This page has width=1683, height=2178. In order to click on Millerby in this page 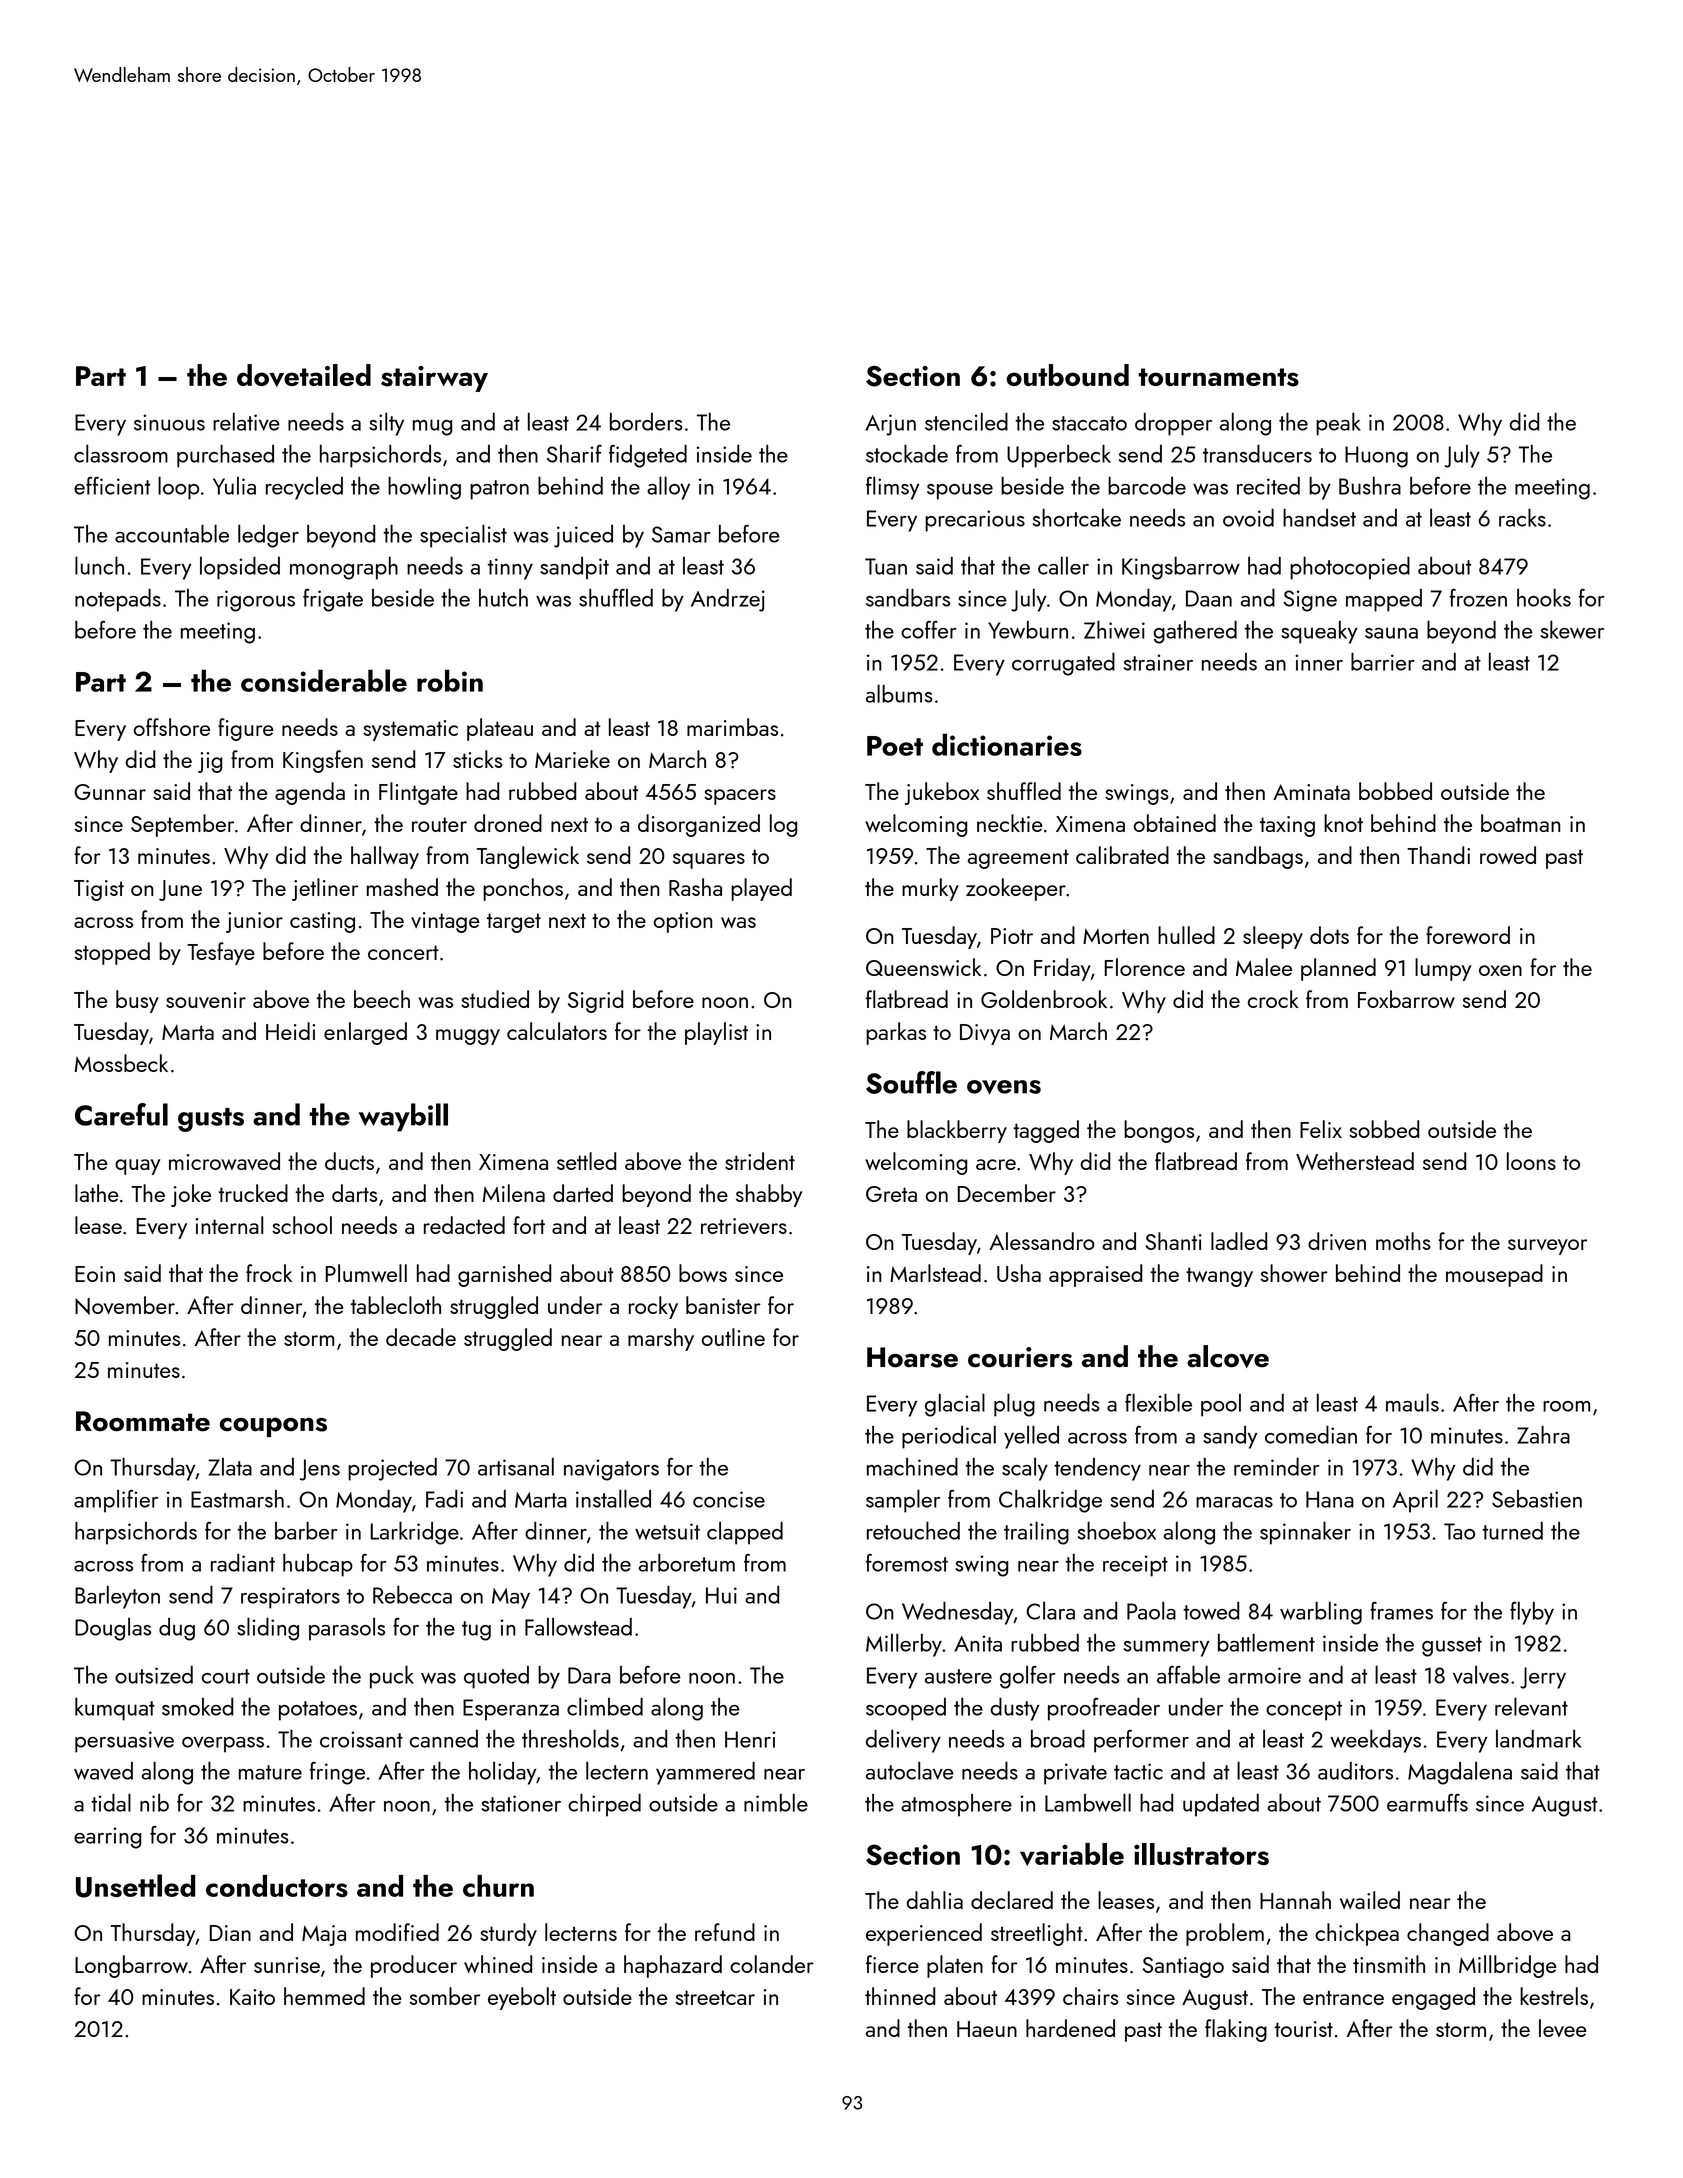, I will do `click(904, 1645)`.
